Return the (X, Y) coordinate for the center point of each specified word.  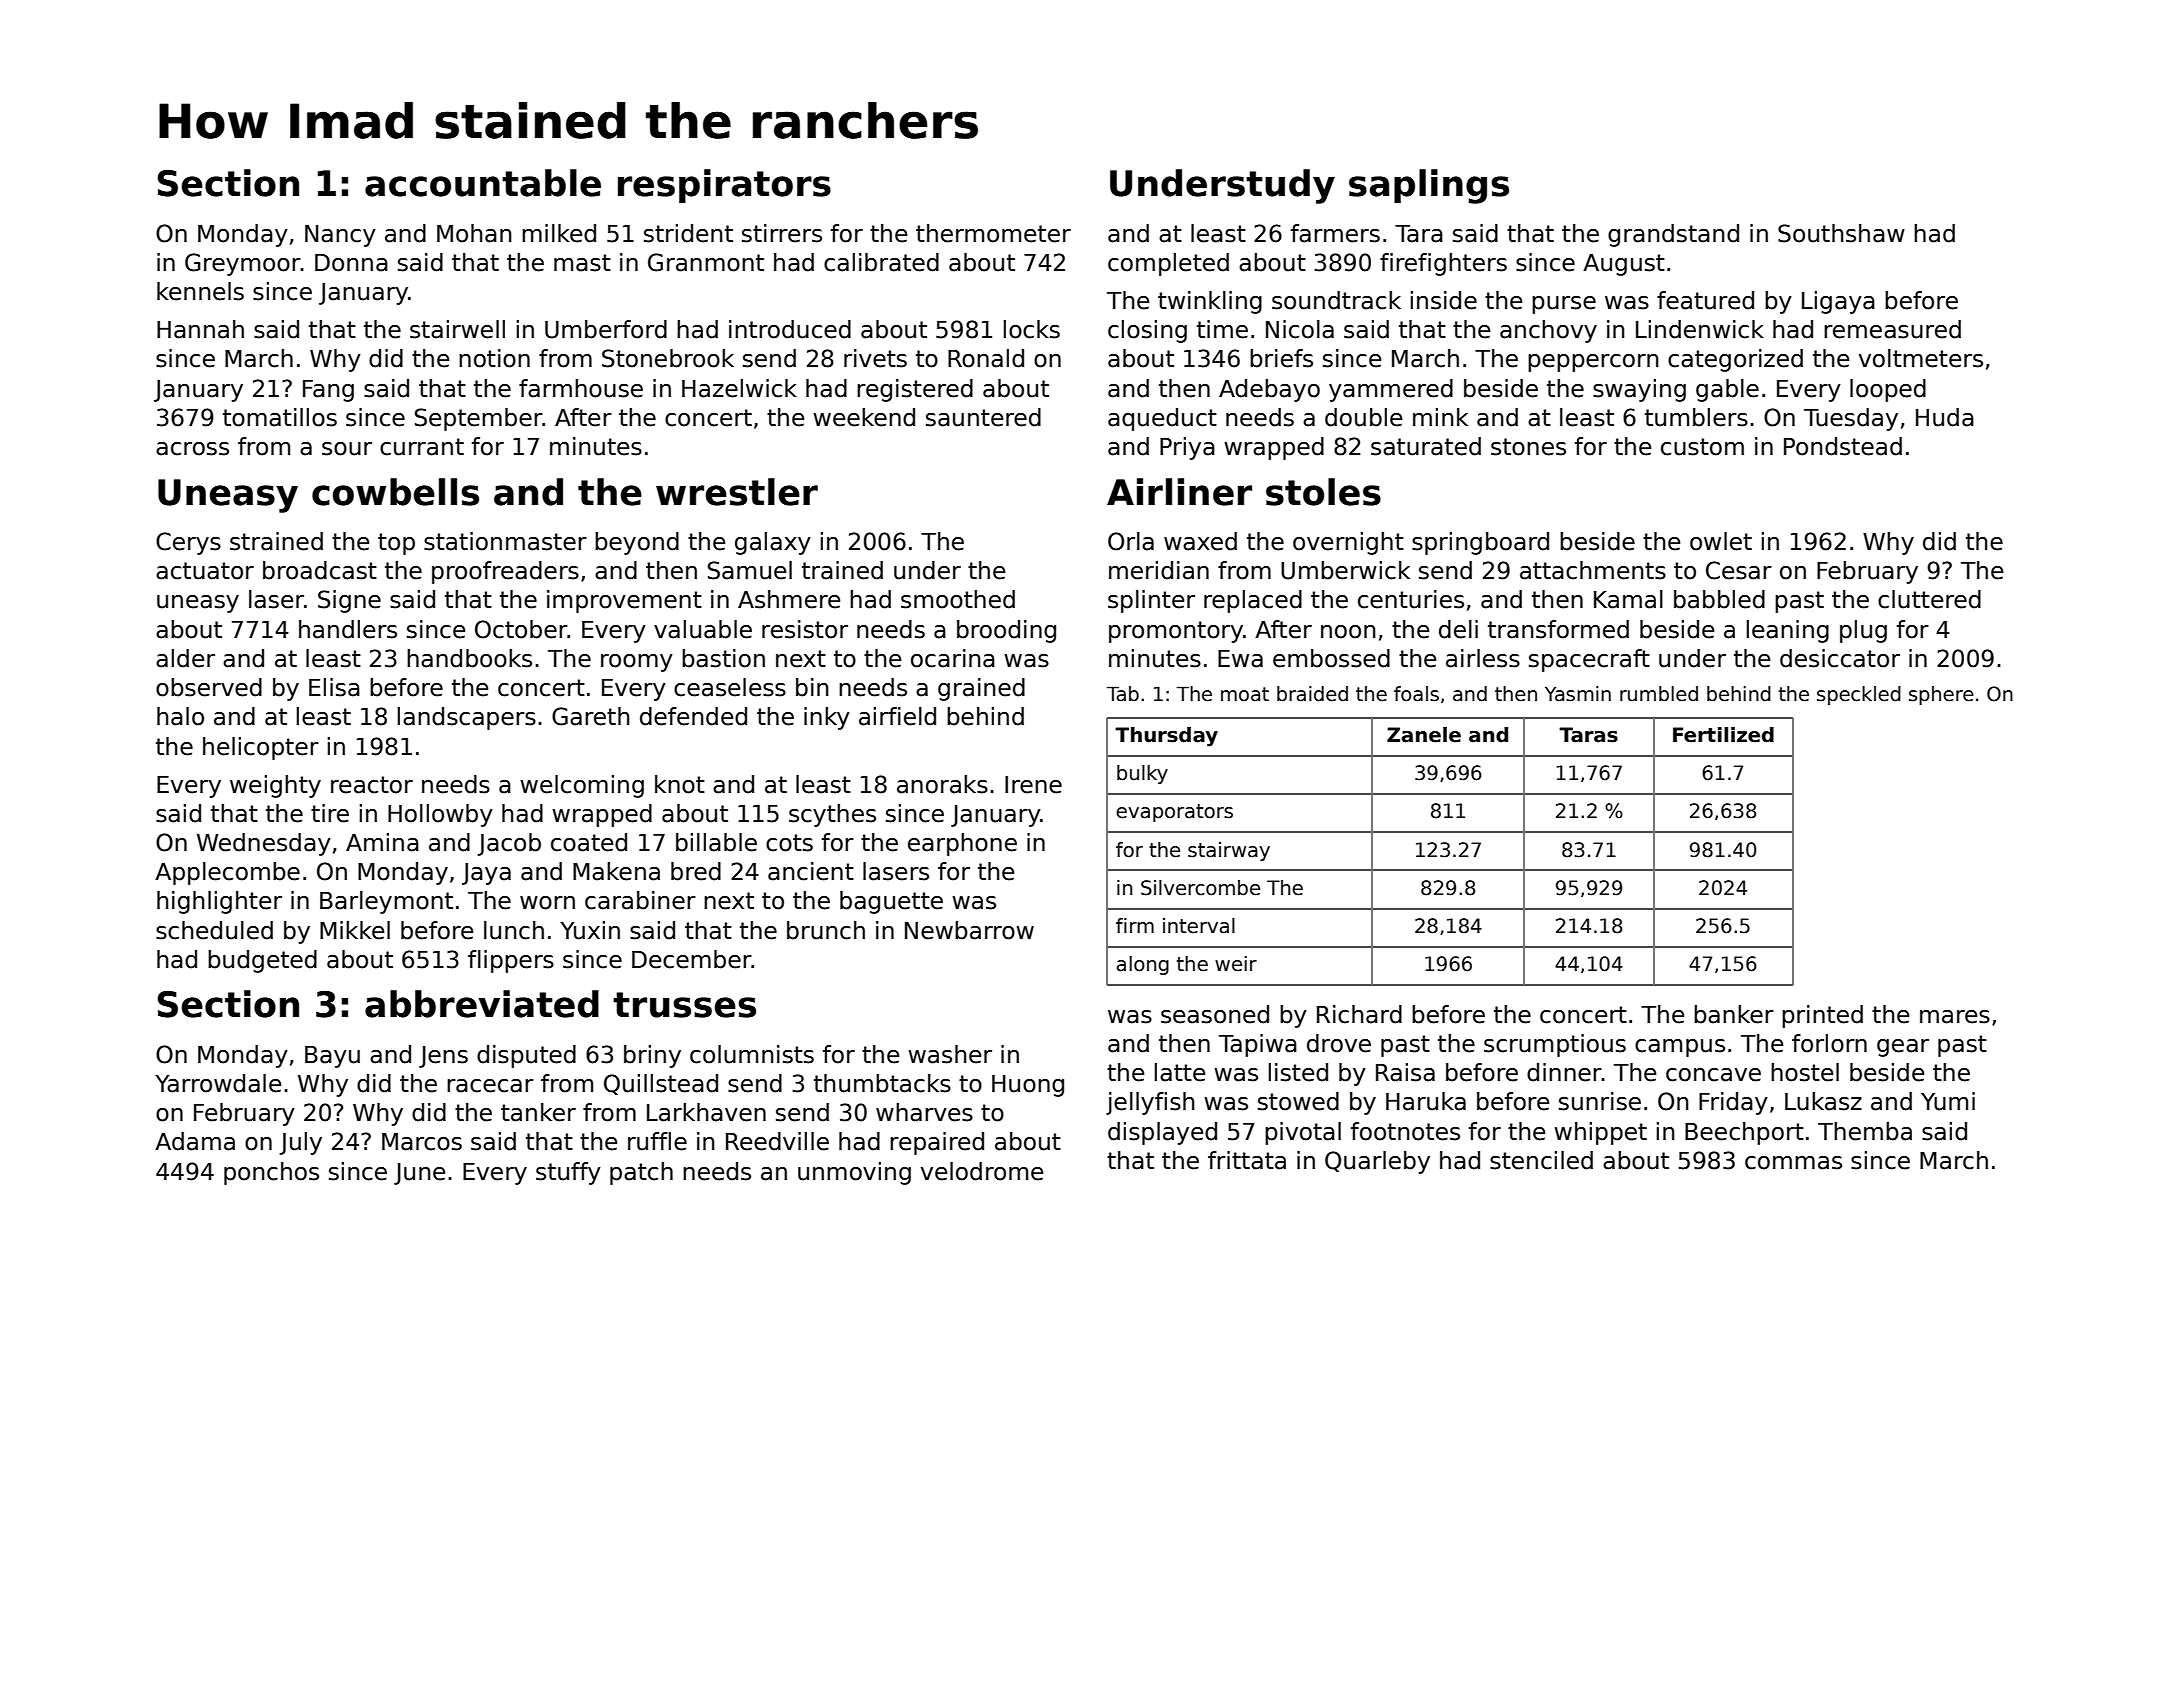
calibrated (881, 262)
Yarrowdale (218, 1083)
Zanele (1424, 735)
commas (1793, 1163)
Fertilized (1723, 735)
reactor (372, 785)
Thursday (1166, 737)
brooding (1006, 631)
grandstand (1673, 235)
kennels (200, 291)
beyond (637, 543)
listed (1298, 1072)
